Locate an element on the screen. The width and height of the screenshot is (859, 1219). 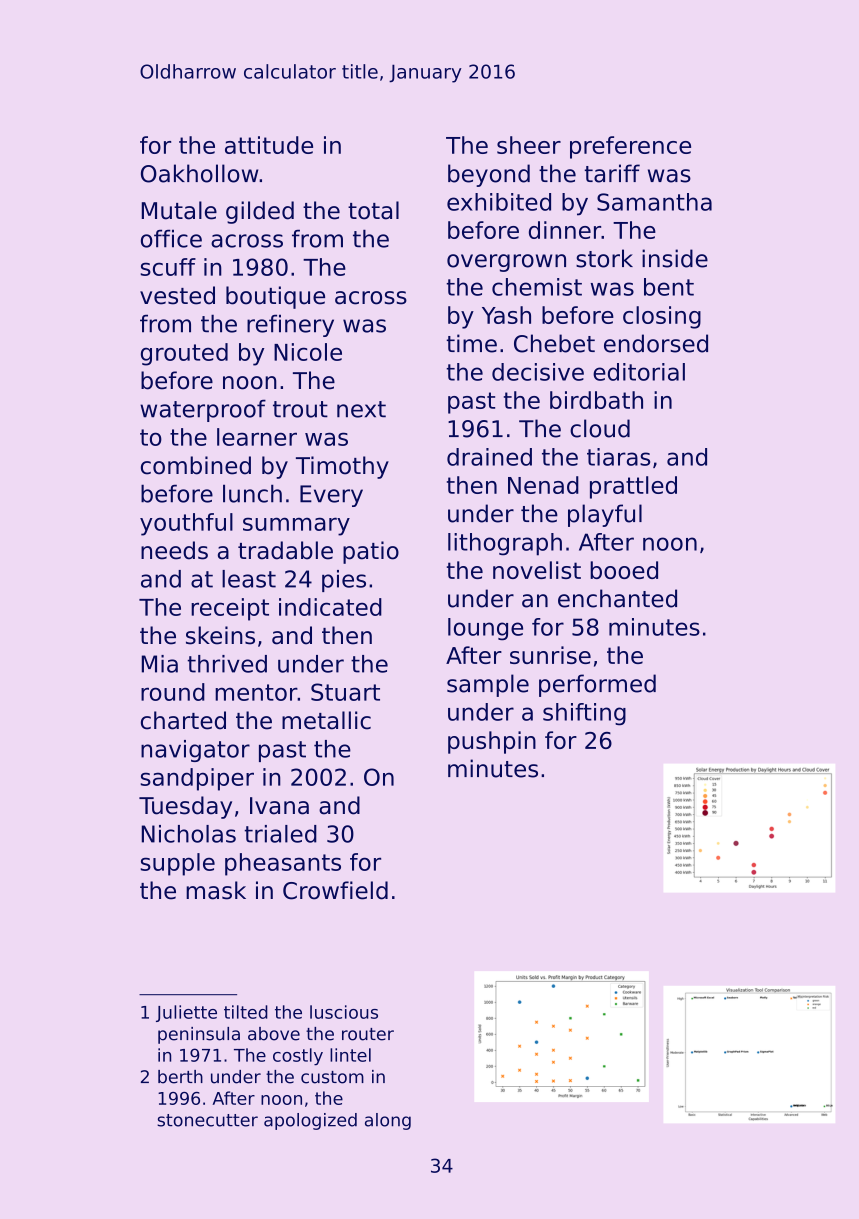
berth is located at coordinates (180, 1077).
